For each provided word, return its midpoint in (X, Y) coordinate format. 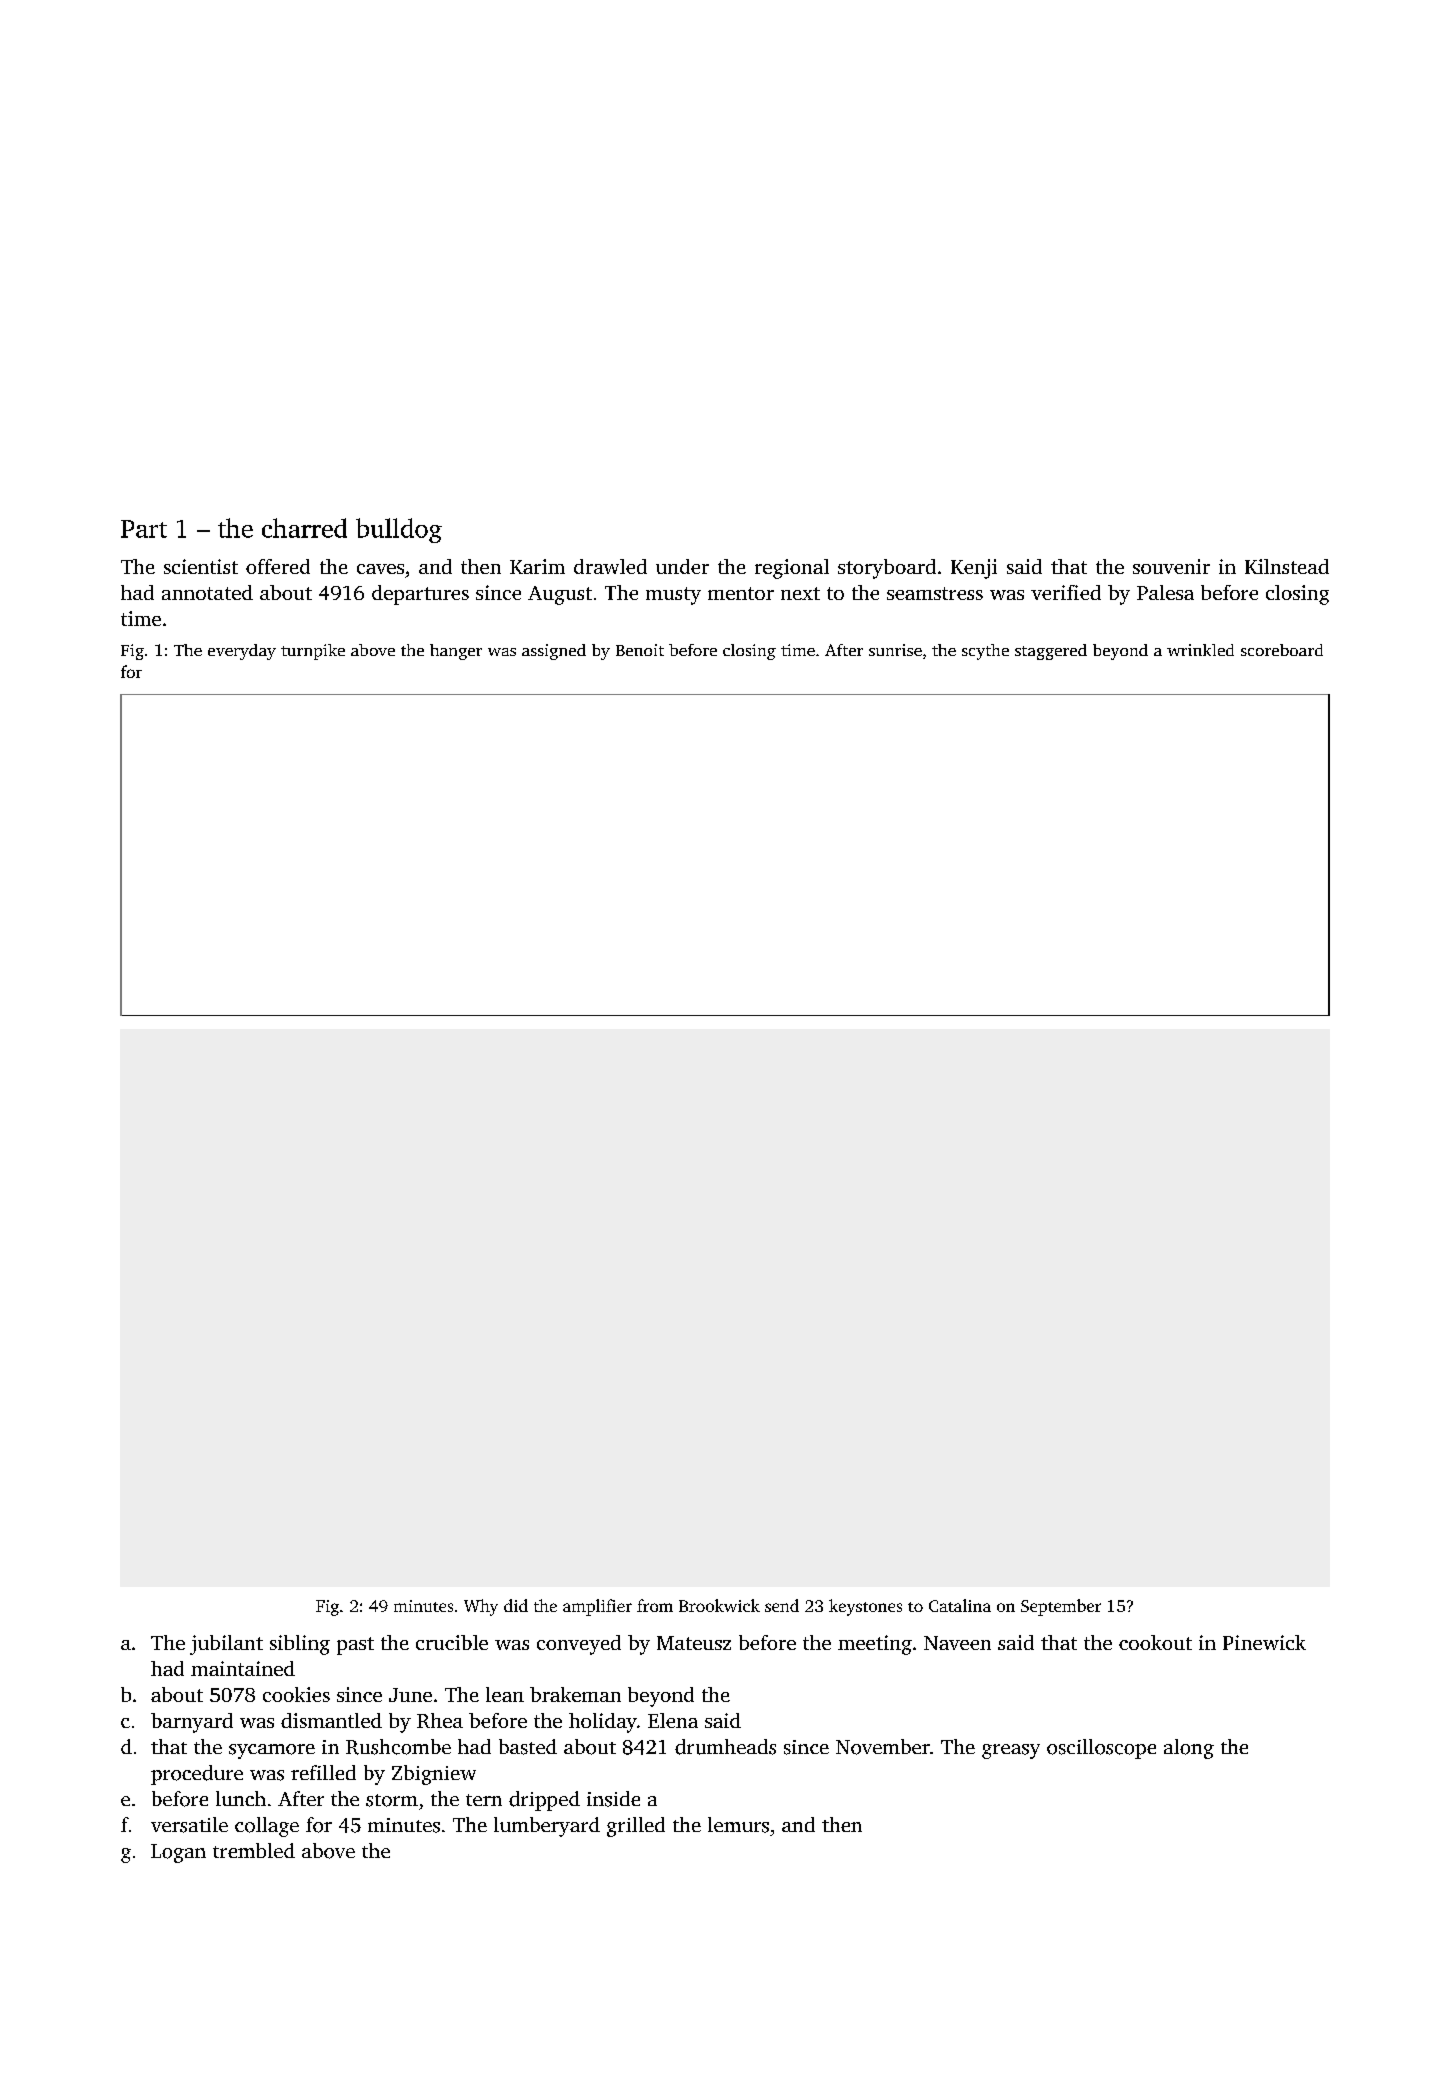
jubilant (226, 1645)
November (883, 1747)
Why (481, 1607)
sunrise (895, 650)
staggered (1051, 652)
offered (278, 566)
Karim (537, 566)
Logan (178, 1853)
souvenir (1171, 566)
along (1189, 1749)
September (1061, 1607)
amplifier (597, 1607)
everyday (242, 652)
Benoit (640, 650)
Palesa (1165, 592)
